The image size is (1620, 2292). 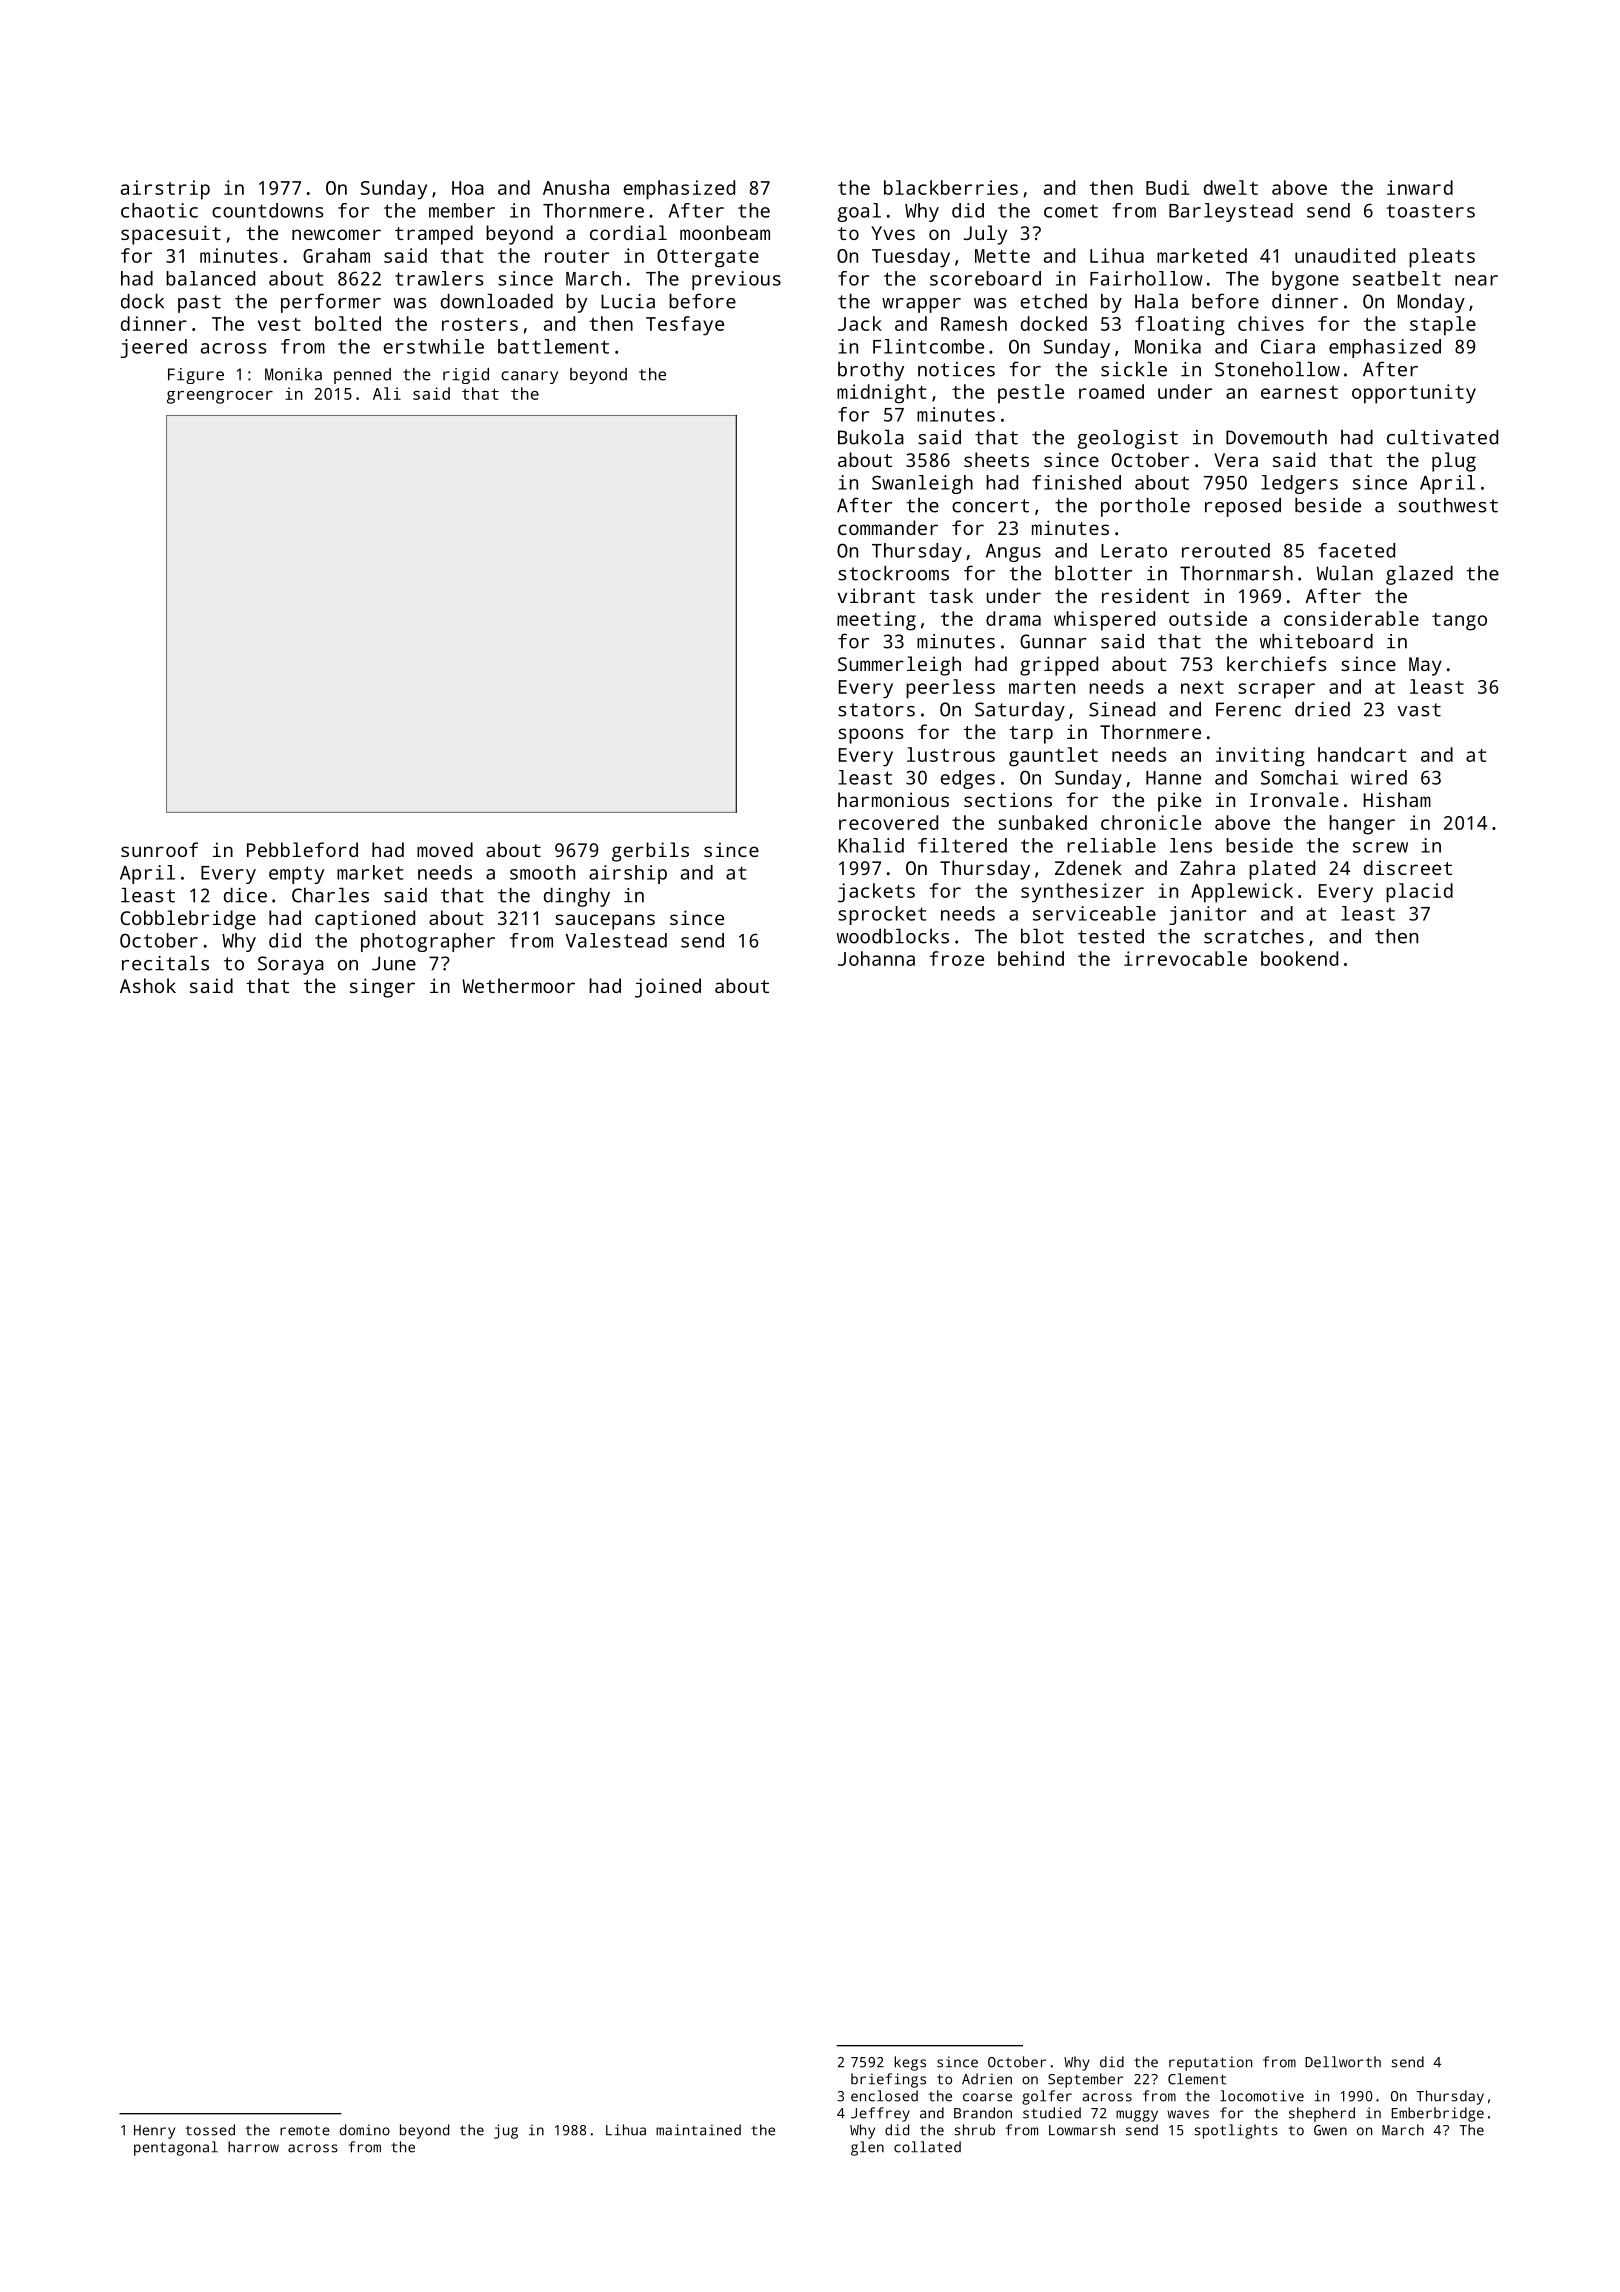 What do you see at coordinates (445, 849) in the screenshot?
I see `moved` at bounding box center [445, 849].
